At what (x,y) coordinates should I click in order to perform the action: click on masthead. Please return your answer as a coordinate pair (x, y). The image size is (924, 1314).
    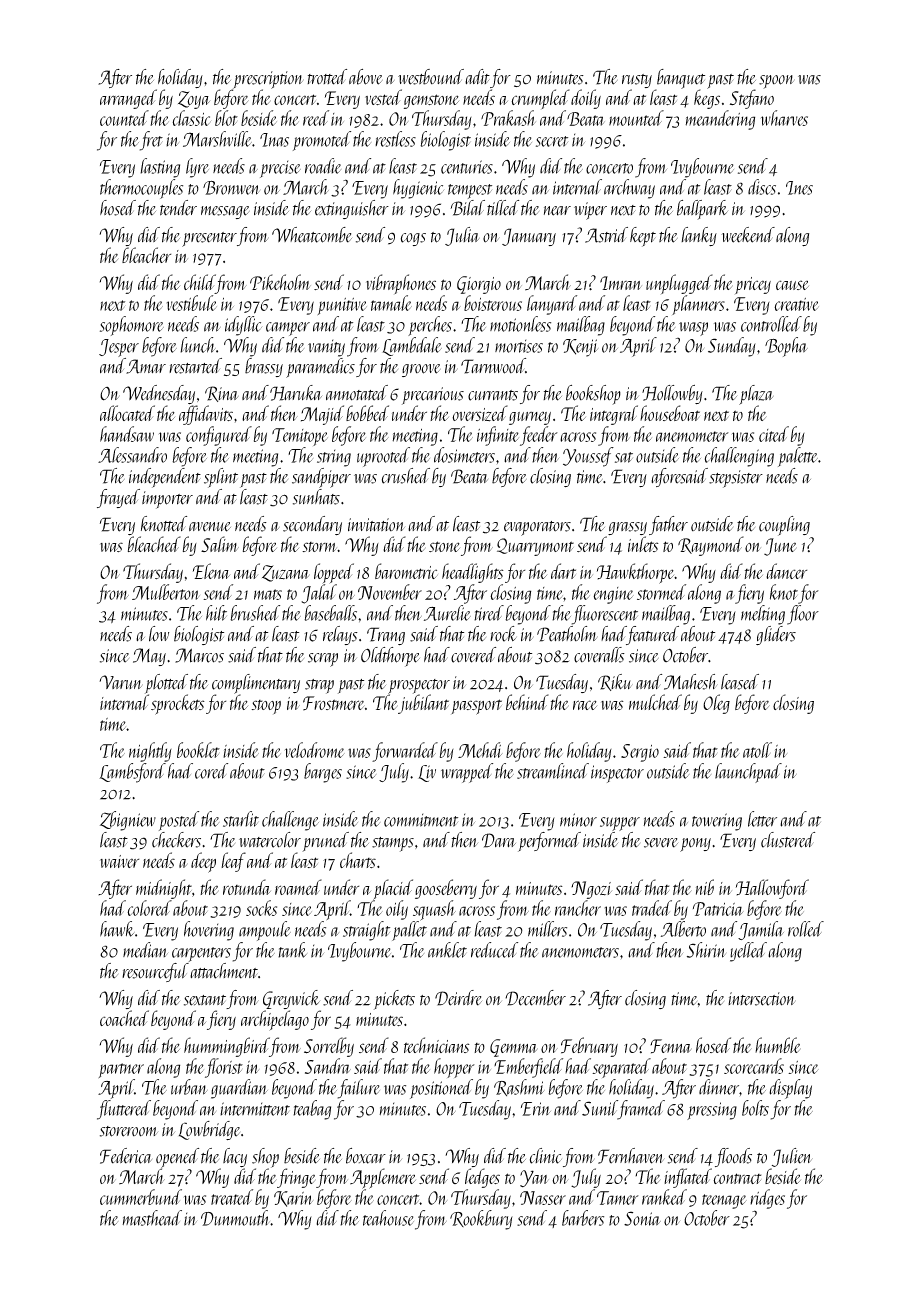
    Looking at the image, I should click on (152, 1218).
